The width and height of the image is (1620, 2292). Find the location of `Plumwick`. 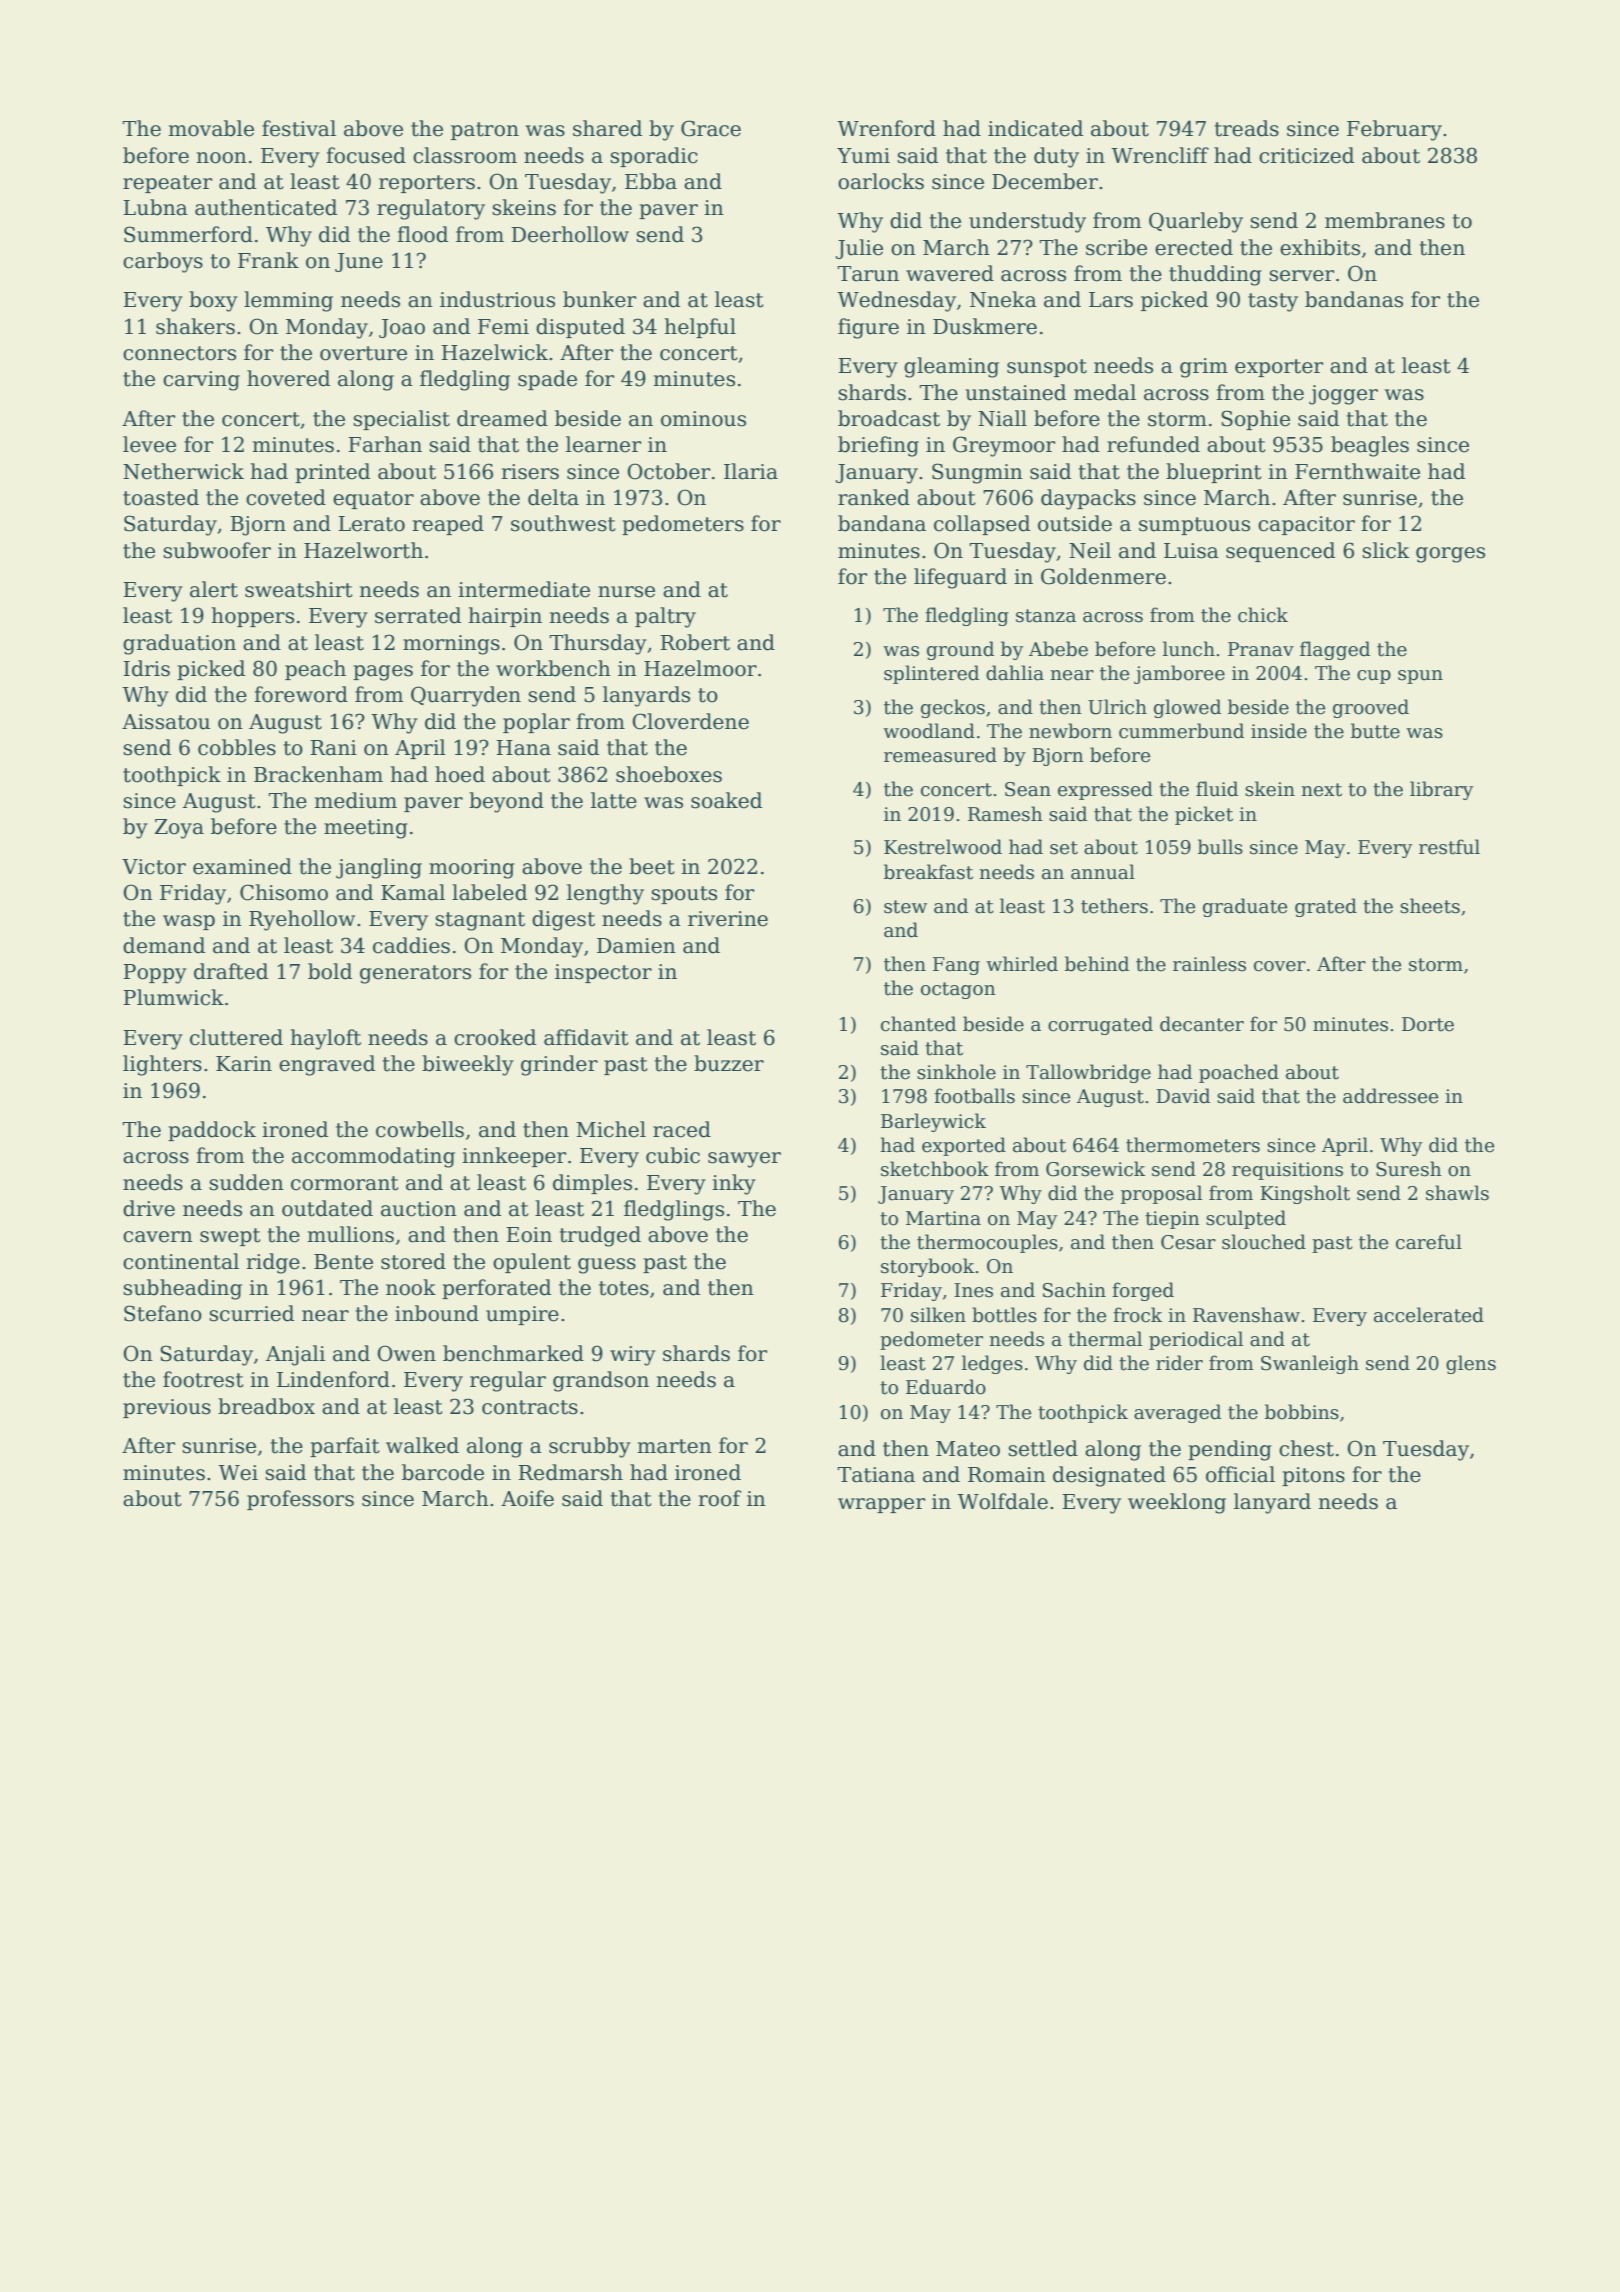

Plumwick is located at coordinates (173, 997).
